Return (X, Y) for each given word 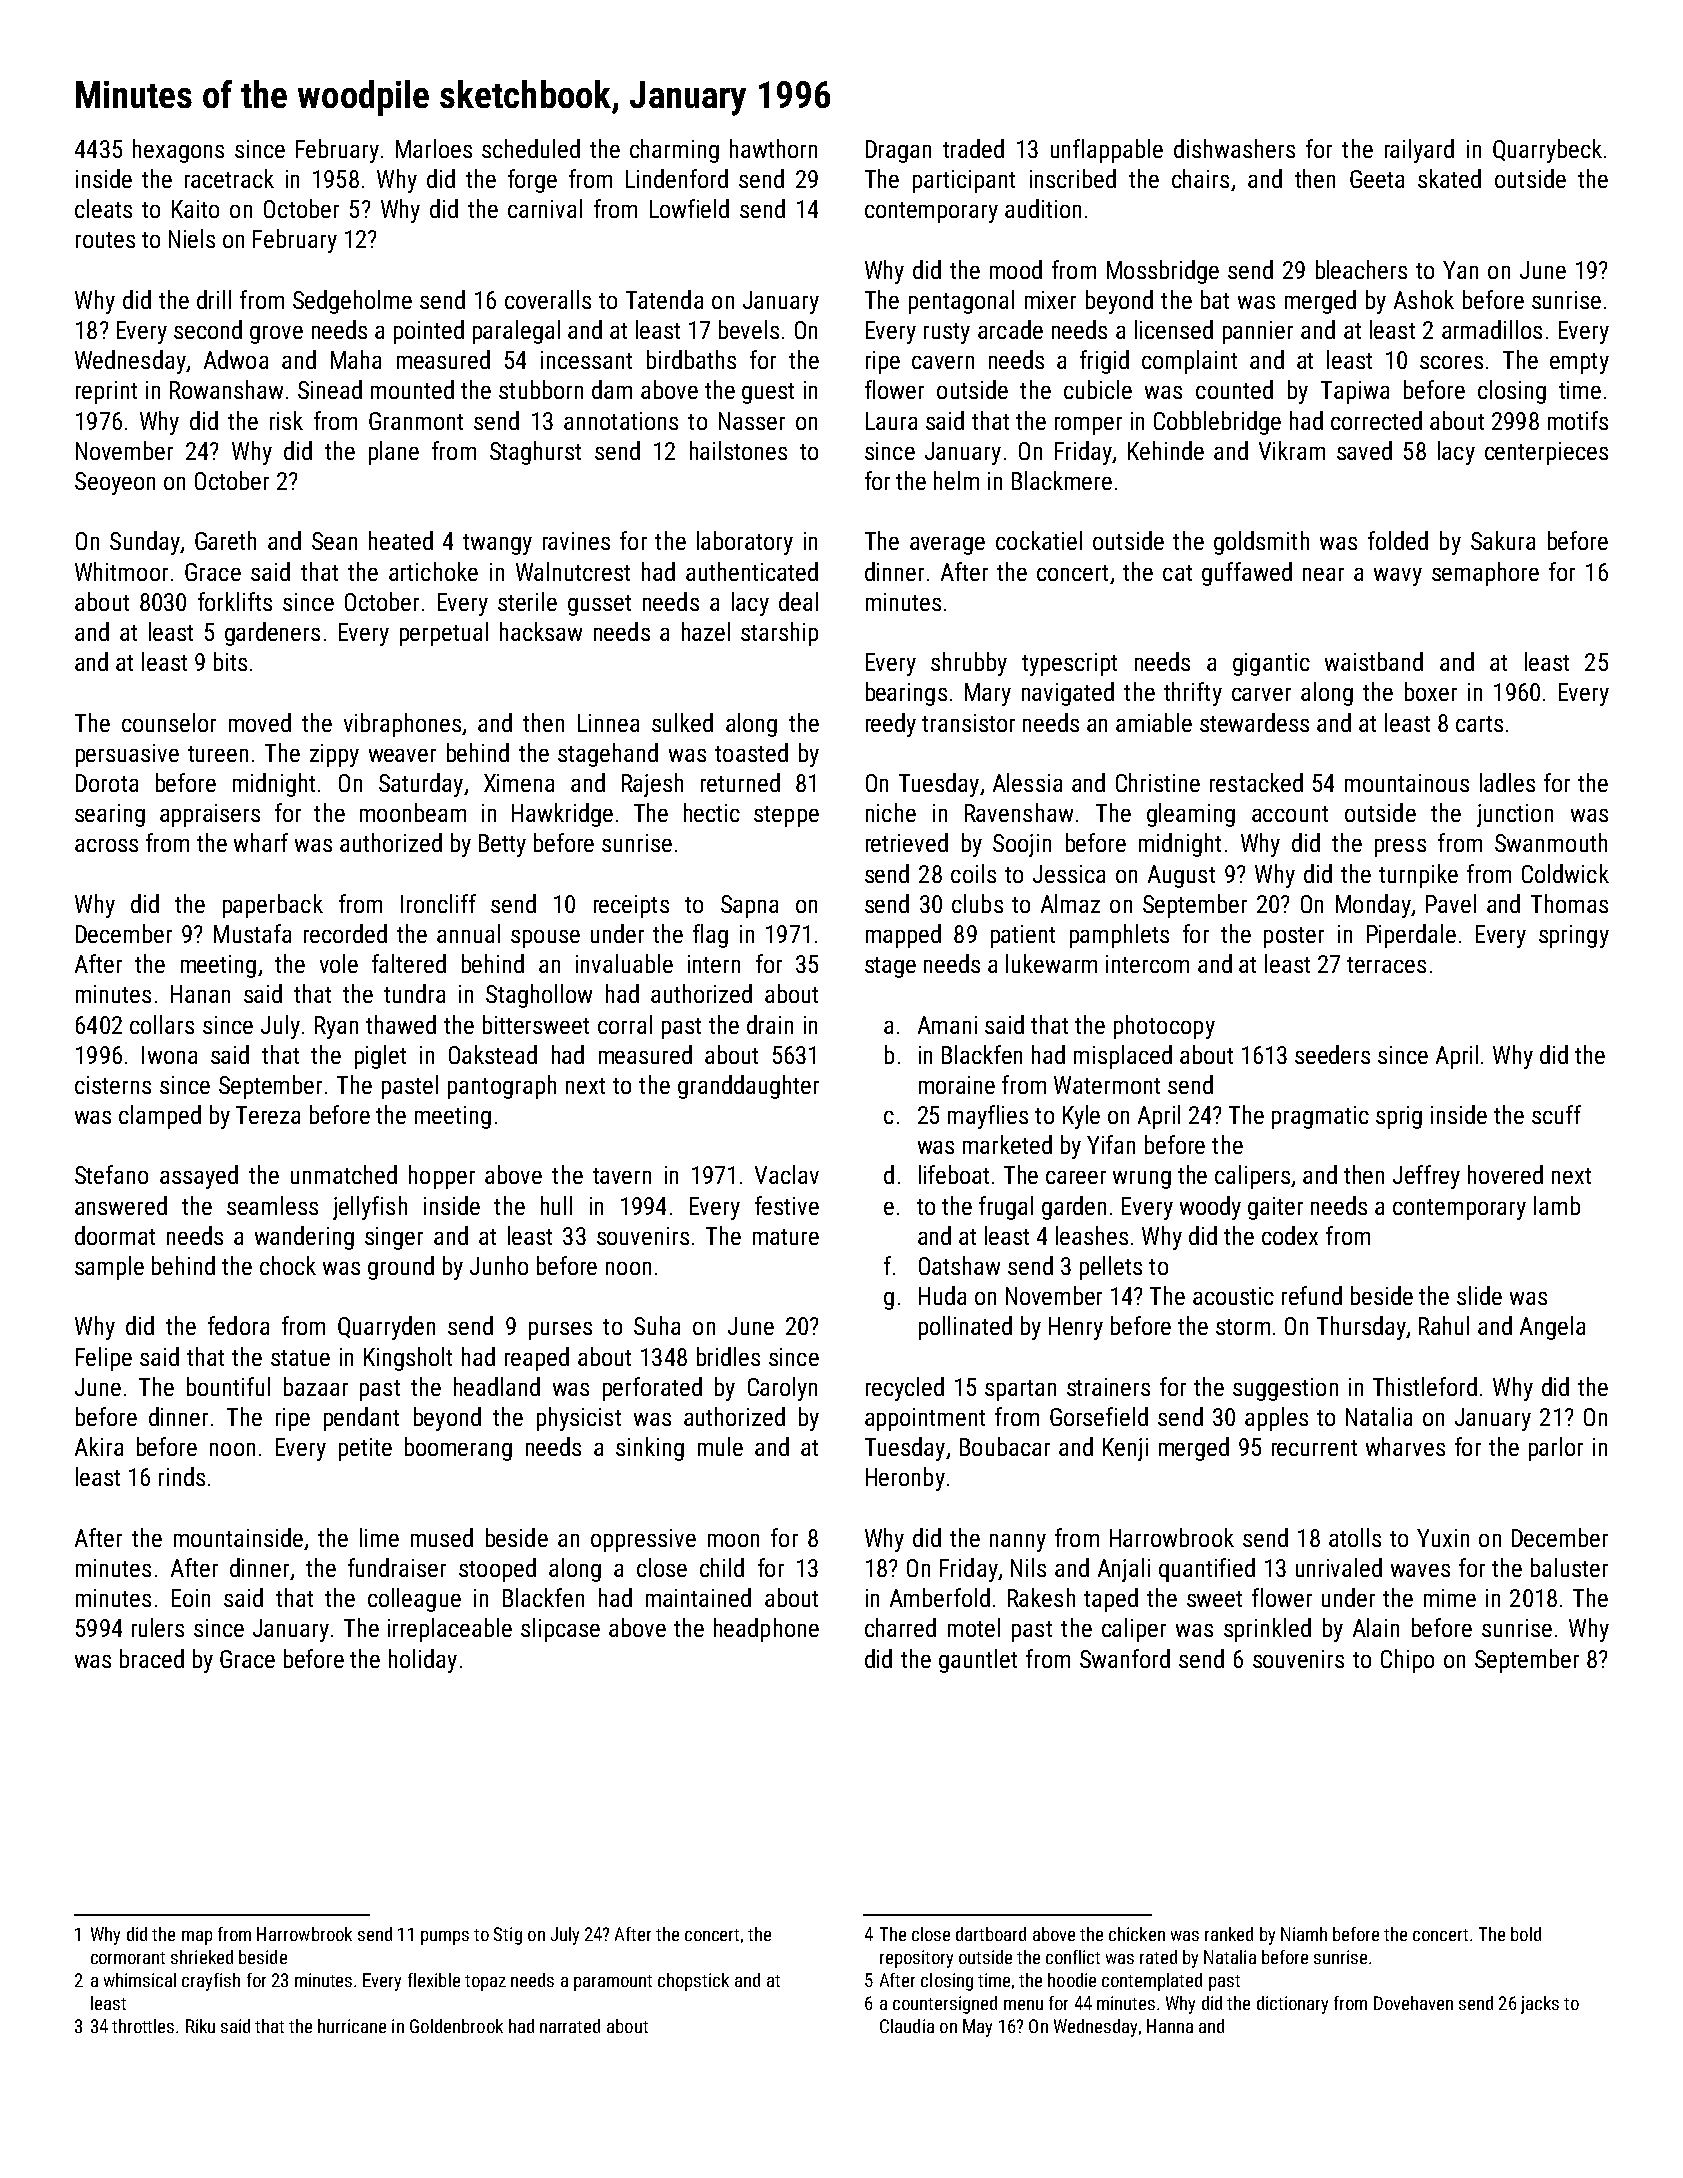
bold (1526, 1934)
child (722, 1567)
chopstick (693, 1982)
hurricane (352, 2026)
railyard (1419, 151)
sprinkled (1267, 1630)
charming (674, 151)
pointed (429, 332)
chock (288, 1265)
